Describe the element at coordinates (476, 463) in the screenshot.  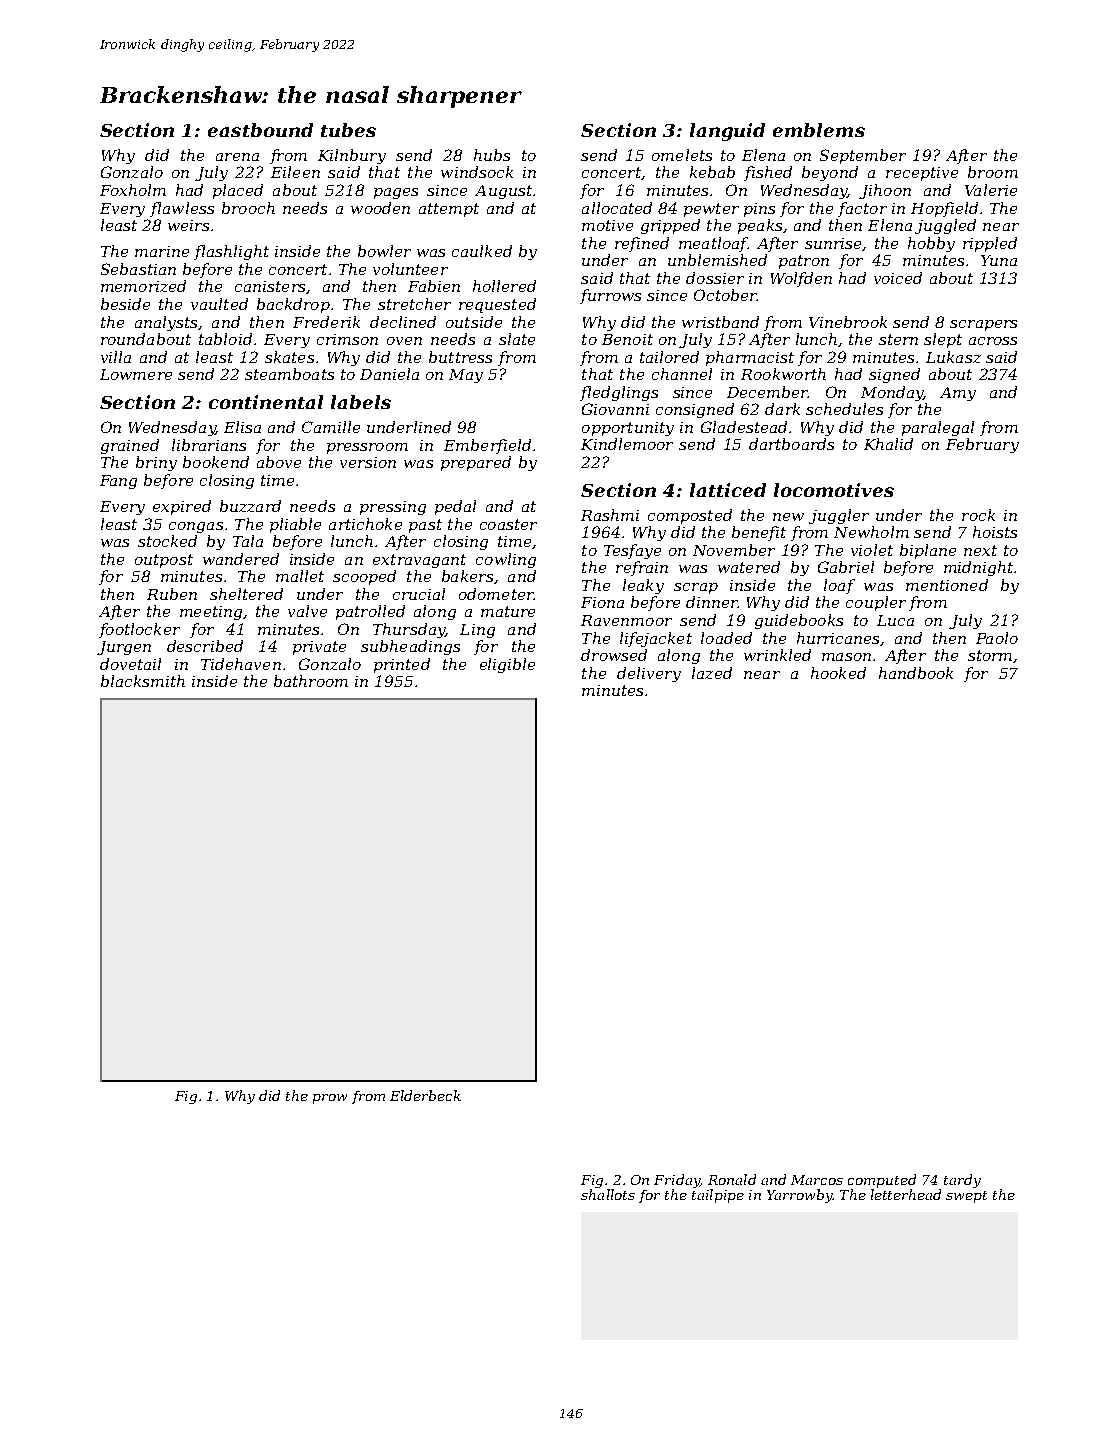
I see `prepared` at that location.
